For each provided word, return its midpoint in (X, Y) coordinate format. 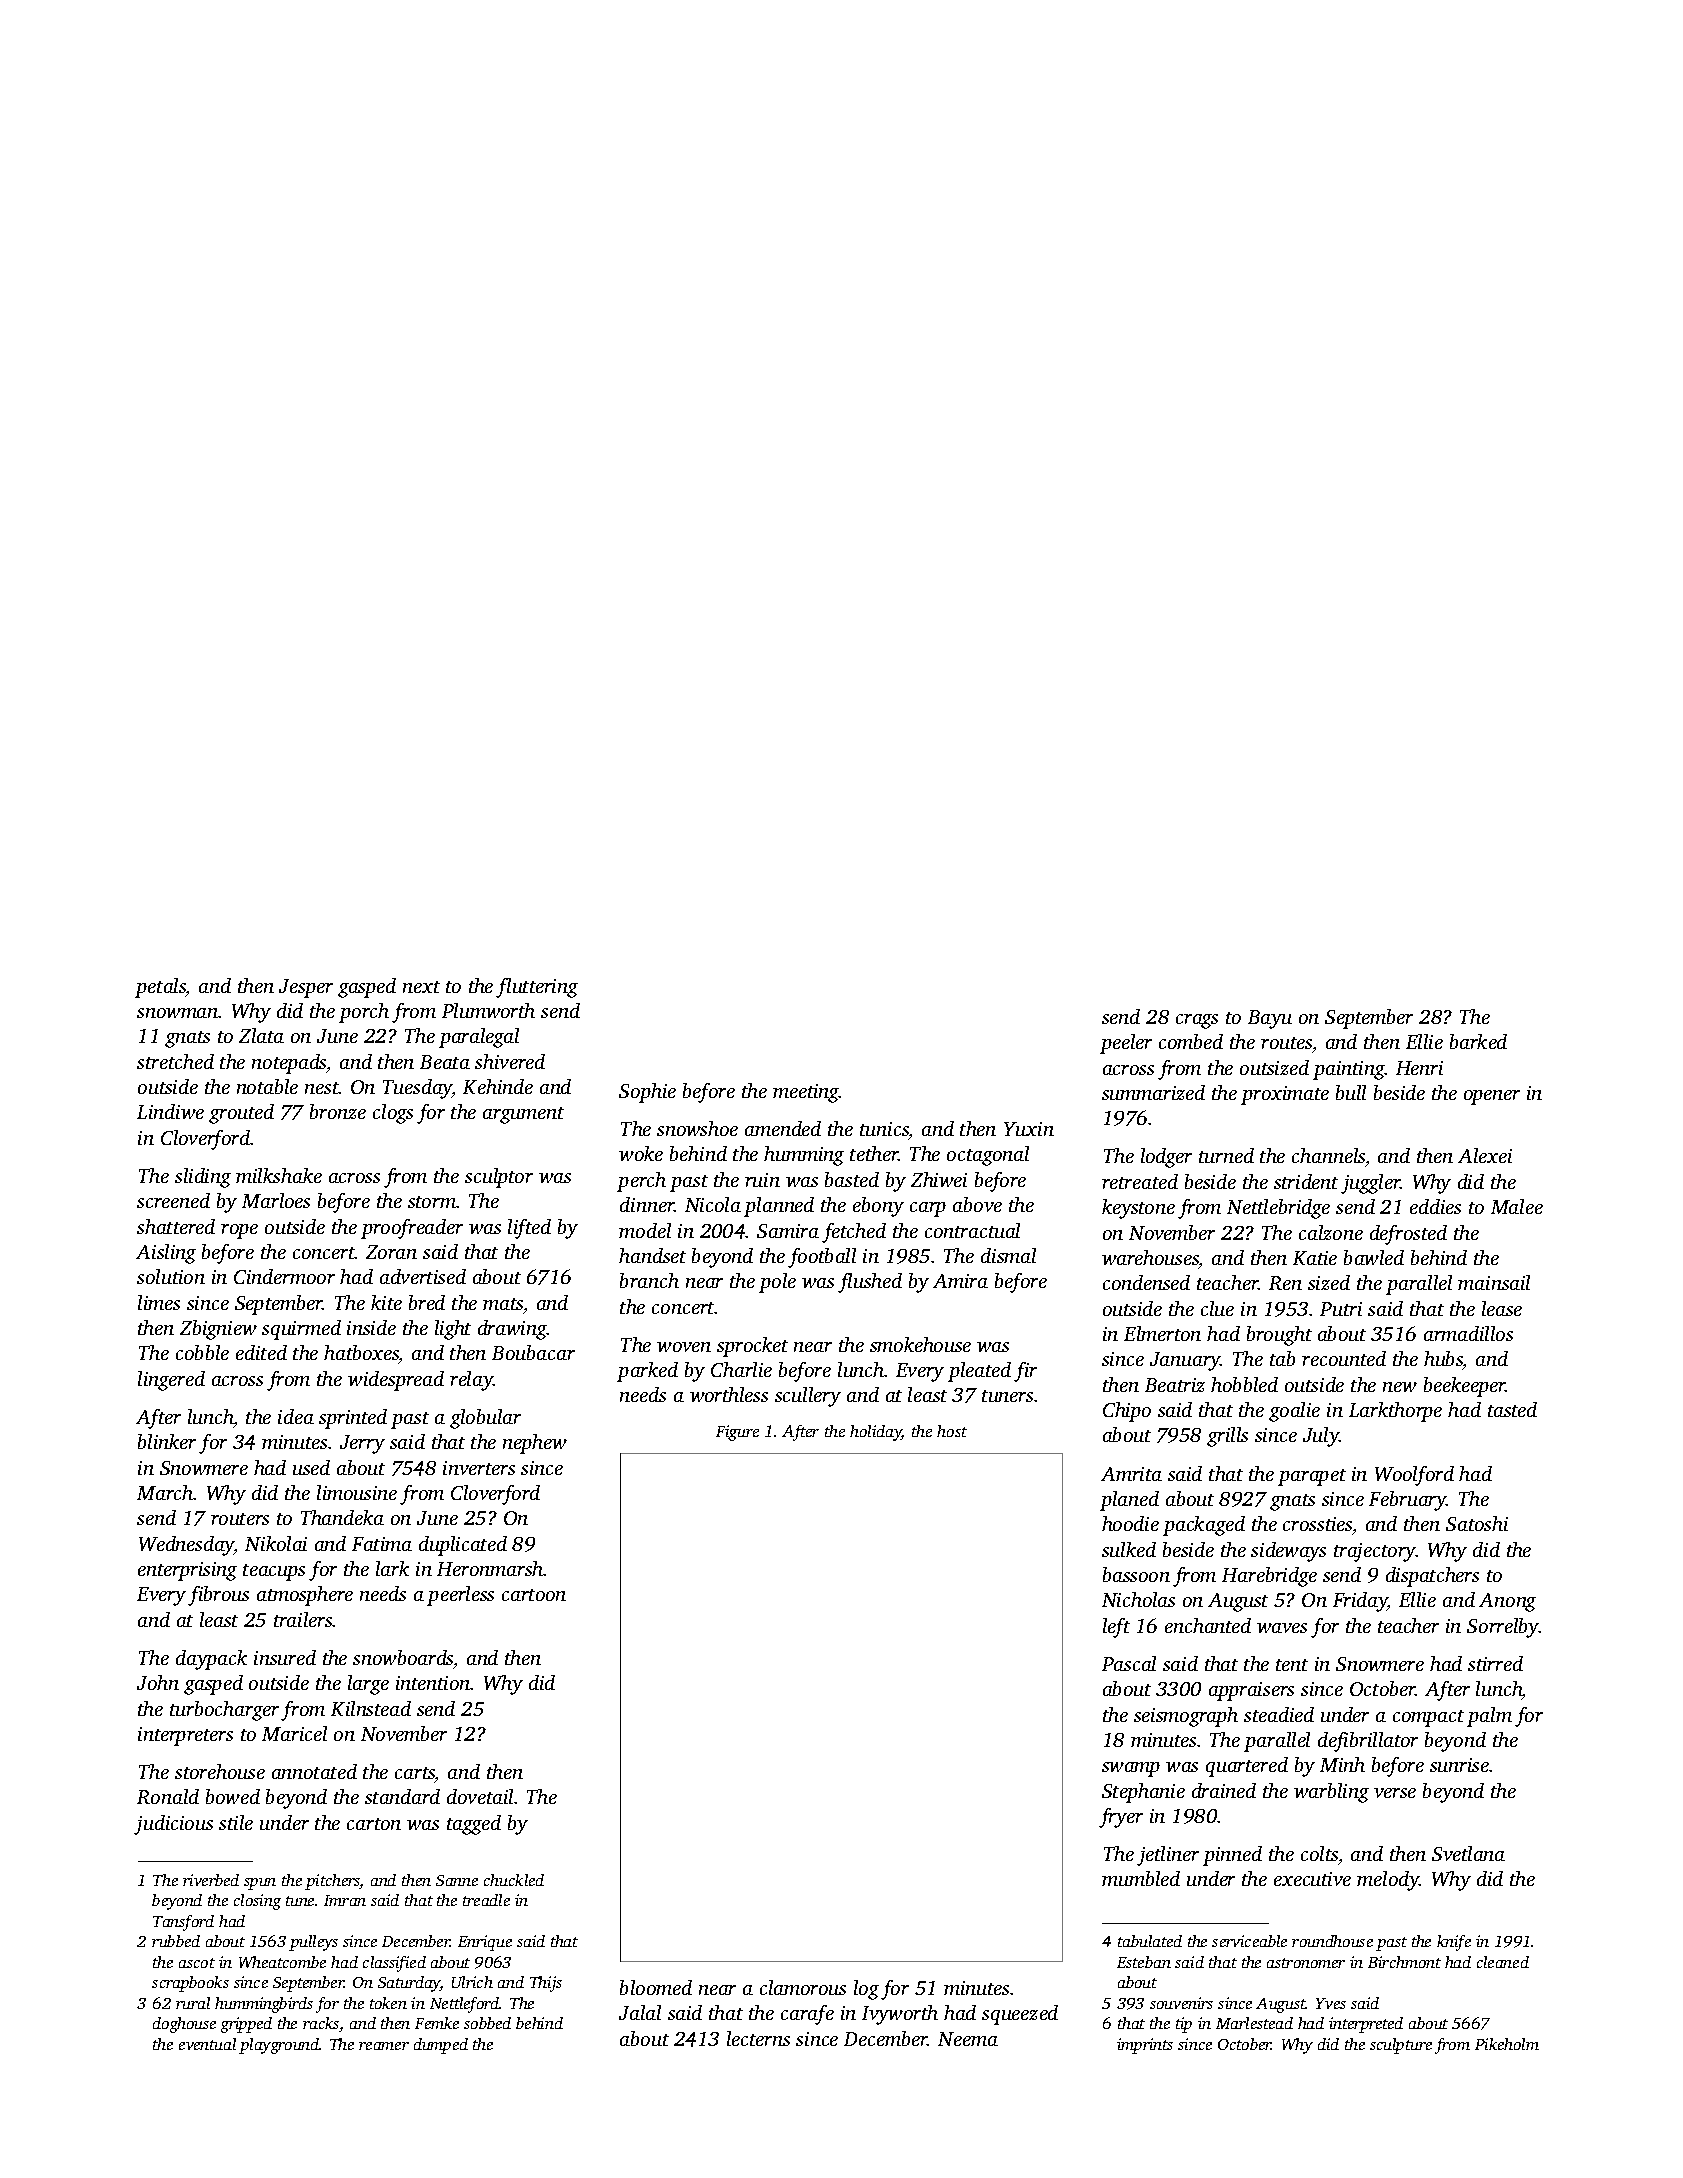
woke (641, 1153)
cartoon (534, 1595)
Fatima (382, 1544)
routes (1287, 1045)
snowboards (403, 1657)
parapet (1312, 1477)
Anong (1507, 1602)
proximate (1285, 1095)
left (1116, 1628)
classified (394, 1964)
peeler (1126, 1044)
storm (432, 1202)
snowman (178, 1013)
